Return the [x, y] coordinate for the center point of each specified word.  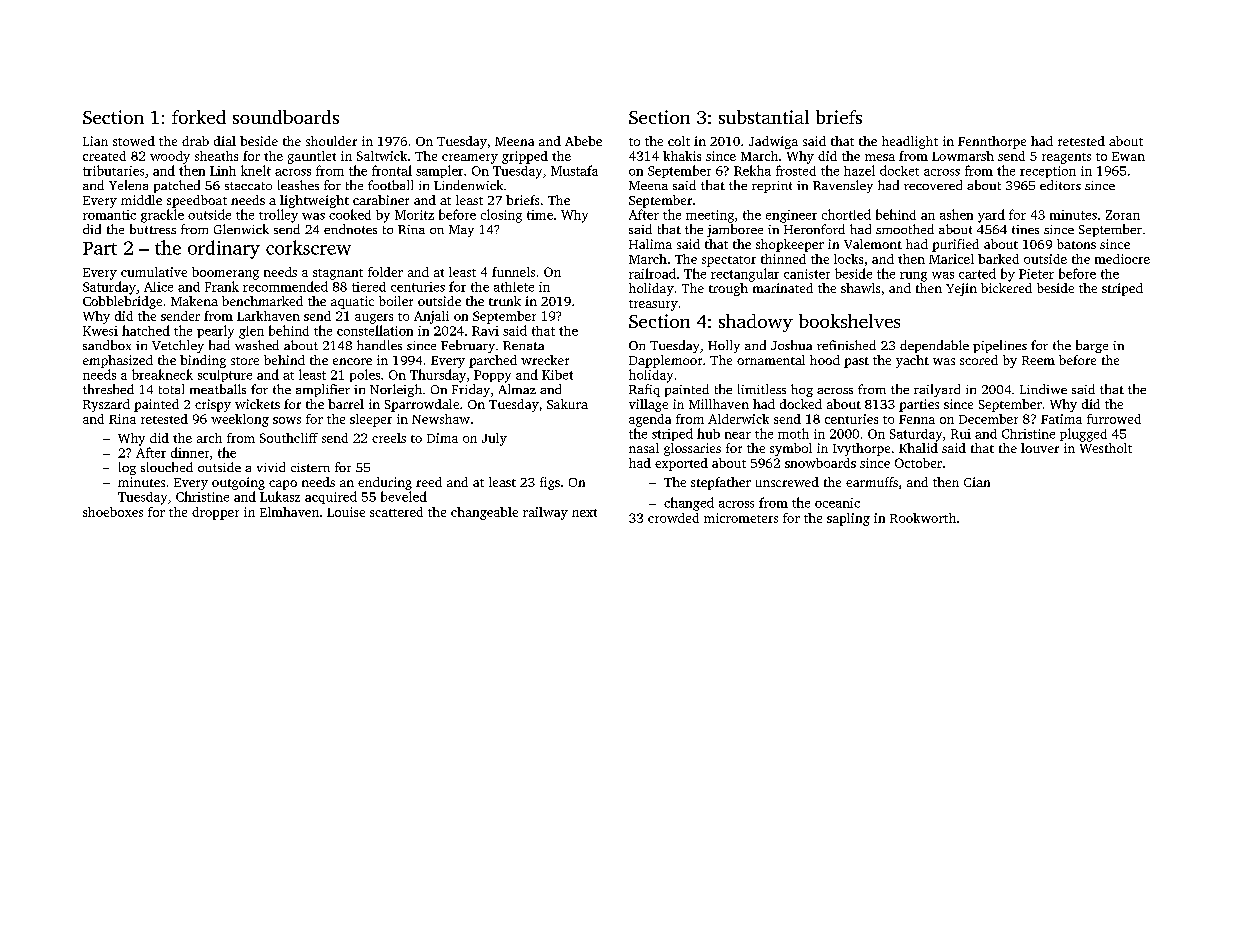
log [127, 468]
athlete [514, 287]
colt [679, 141]
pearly [215, 332]
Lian [95, 141]
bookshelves [849, 321]
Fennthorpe [992, 142]
